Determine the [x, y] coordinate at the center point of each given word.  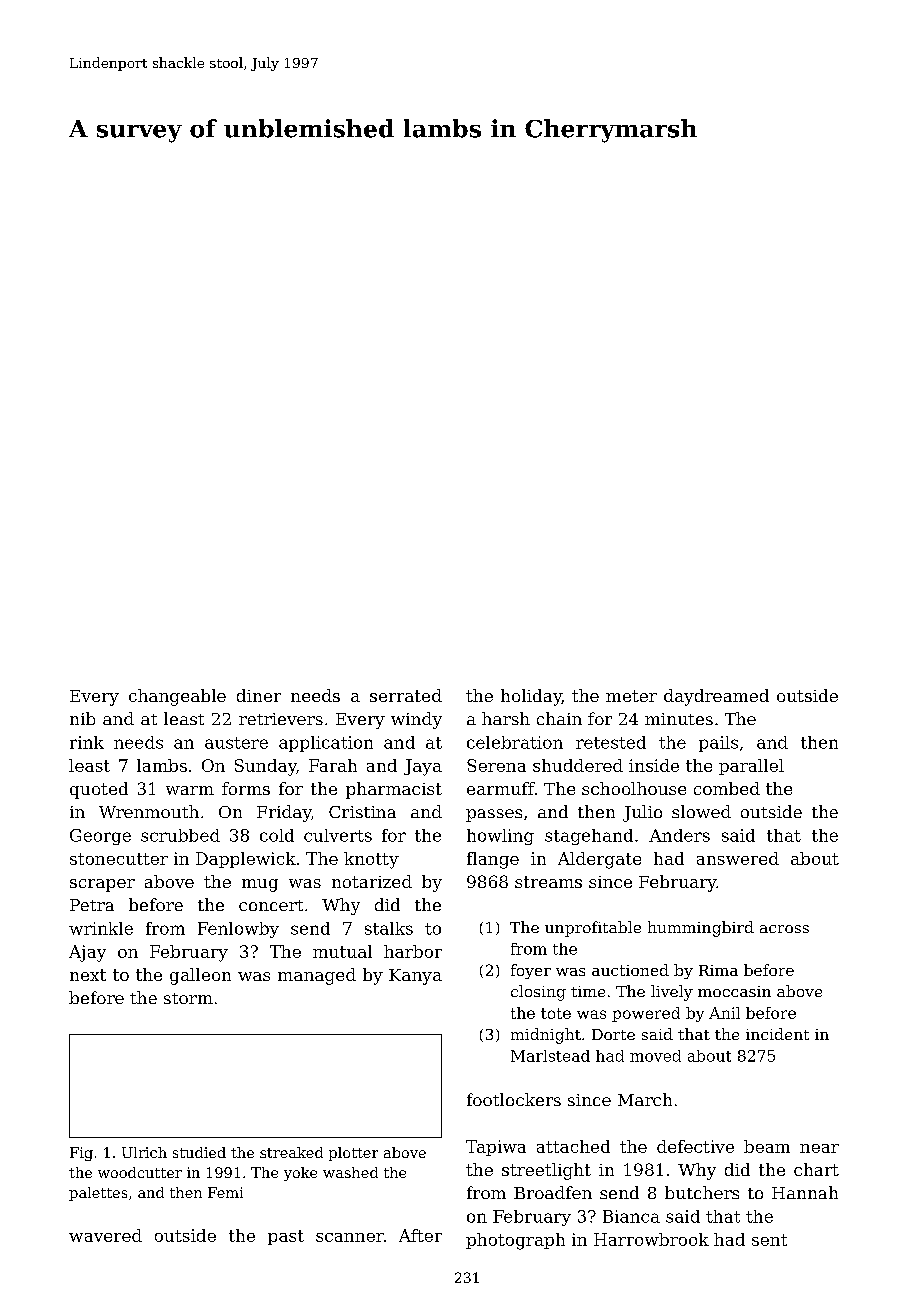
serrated [406, 695]
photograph [515, 1241]
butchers [702, 1192]
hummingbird [701, 929]
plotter [353, 1154]
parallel [751, 767]
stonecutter [119, 859]
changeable [177, 697]
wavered [105, 1235]
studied [199, 1152]
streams [548, 882]
